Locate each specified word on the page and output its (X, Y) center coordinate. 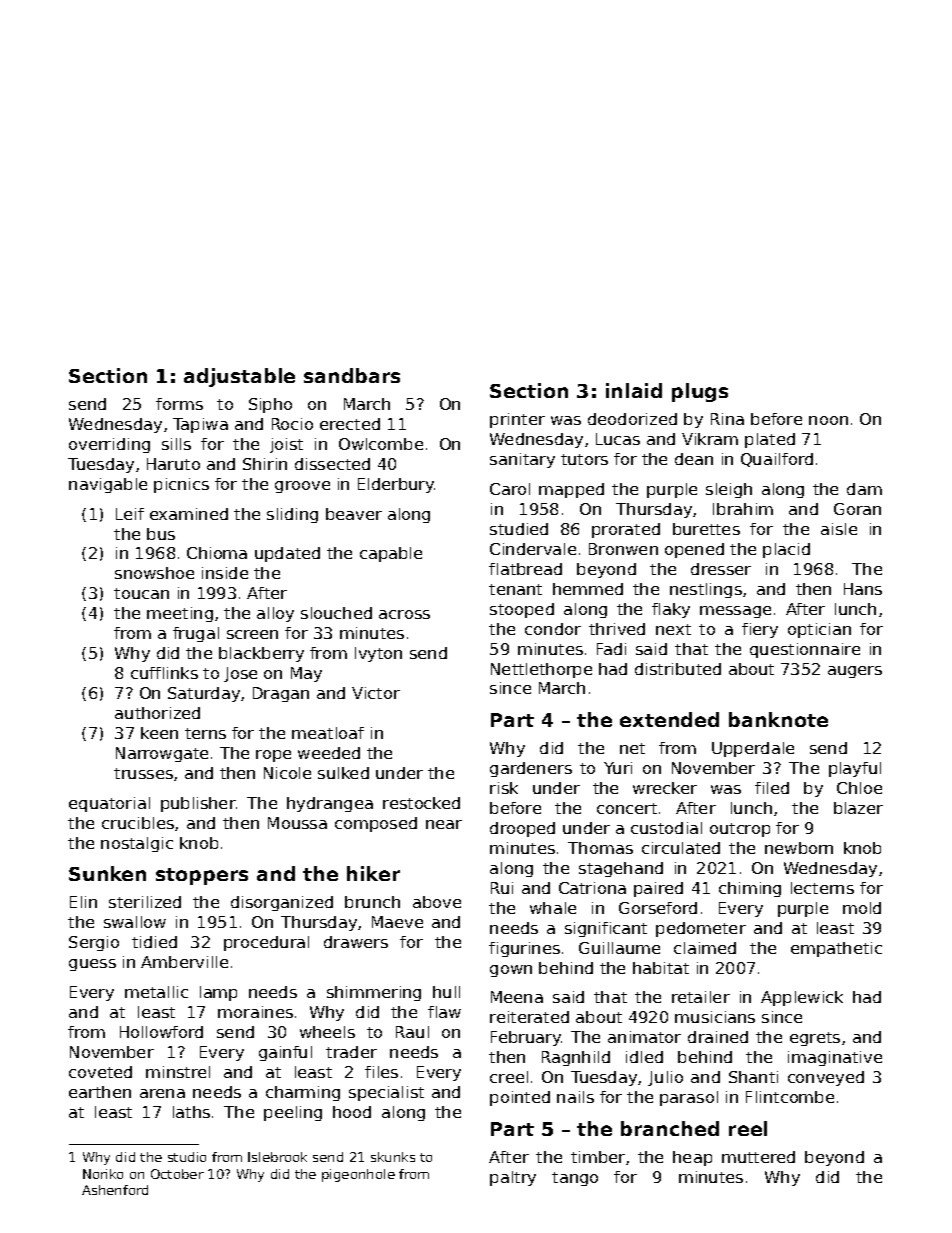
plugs (700, 392)
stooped (522, 610)
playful (855, 769)
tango (575, 1179)
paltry (513, 1178)
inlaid (634, 390)
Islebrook (277, 1157)
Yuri (618, 768)
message (735, 612)
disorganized (282, 903)
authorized (157, 713)
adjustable (239, 377)
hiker (373, 873)
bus (161, 534)
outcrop (740, 830)
